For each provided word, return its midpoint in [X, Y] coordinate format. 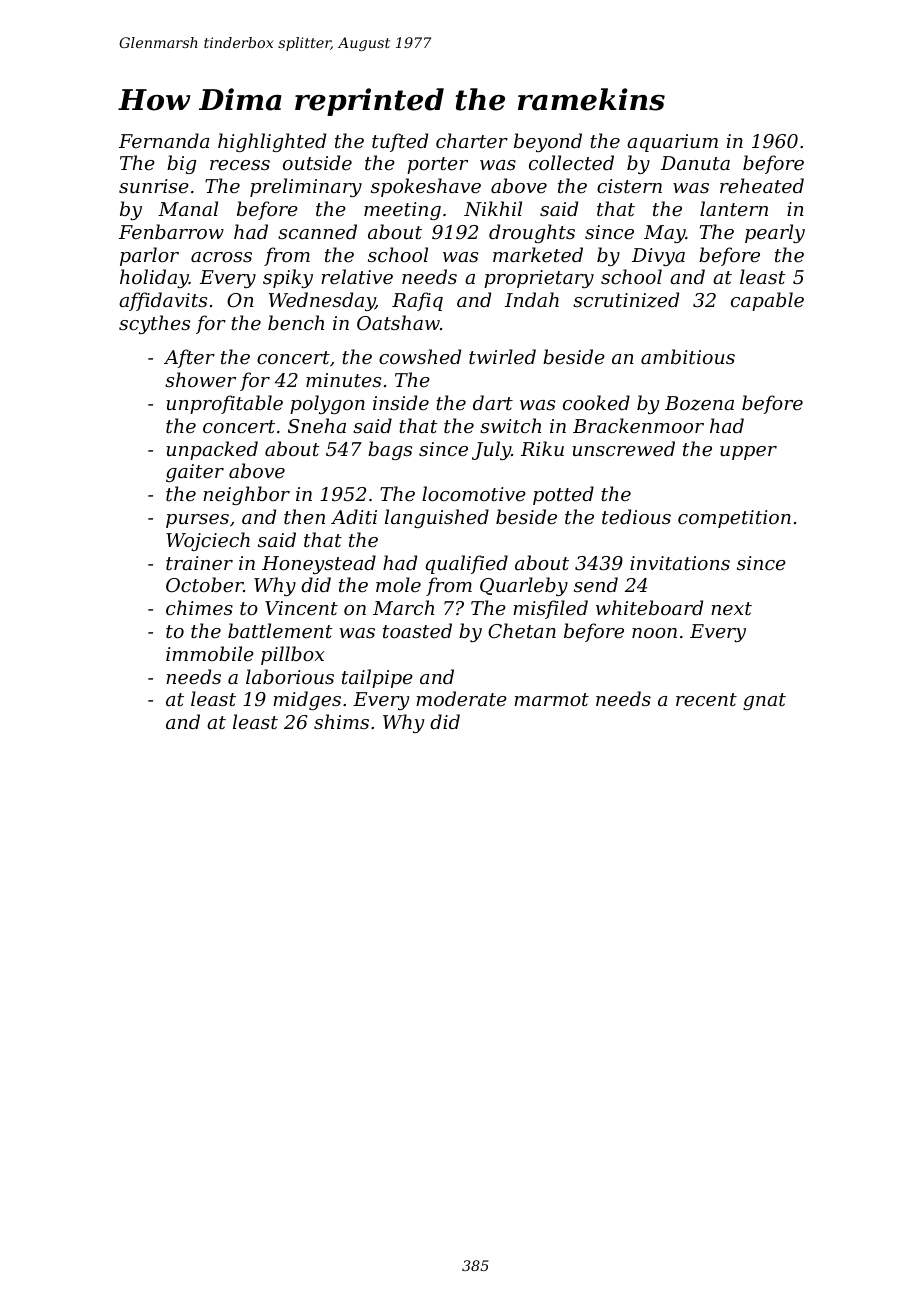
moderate [461, 698]
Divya [658, 257]
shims [341, 721]
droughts [532, 233]
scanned [317, 231]
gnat [764, 701]
